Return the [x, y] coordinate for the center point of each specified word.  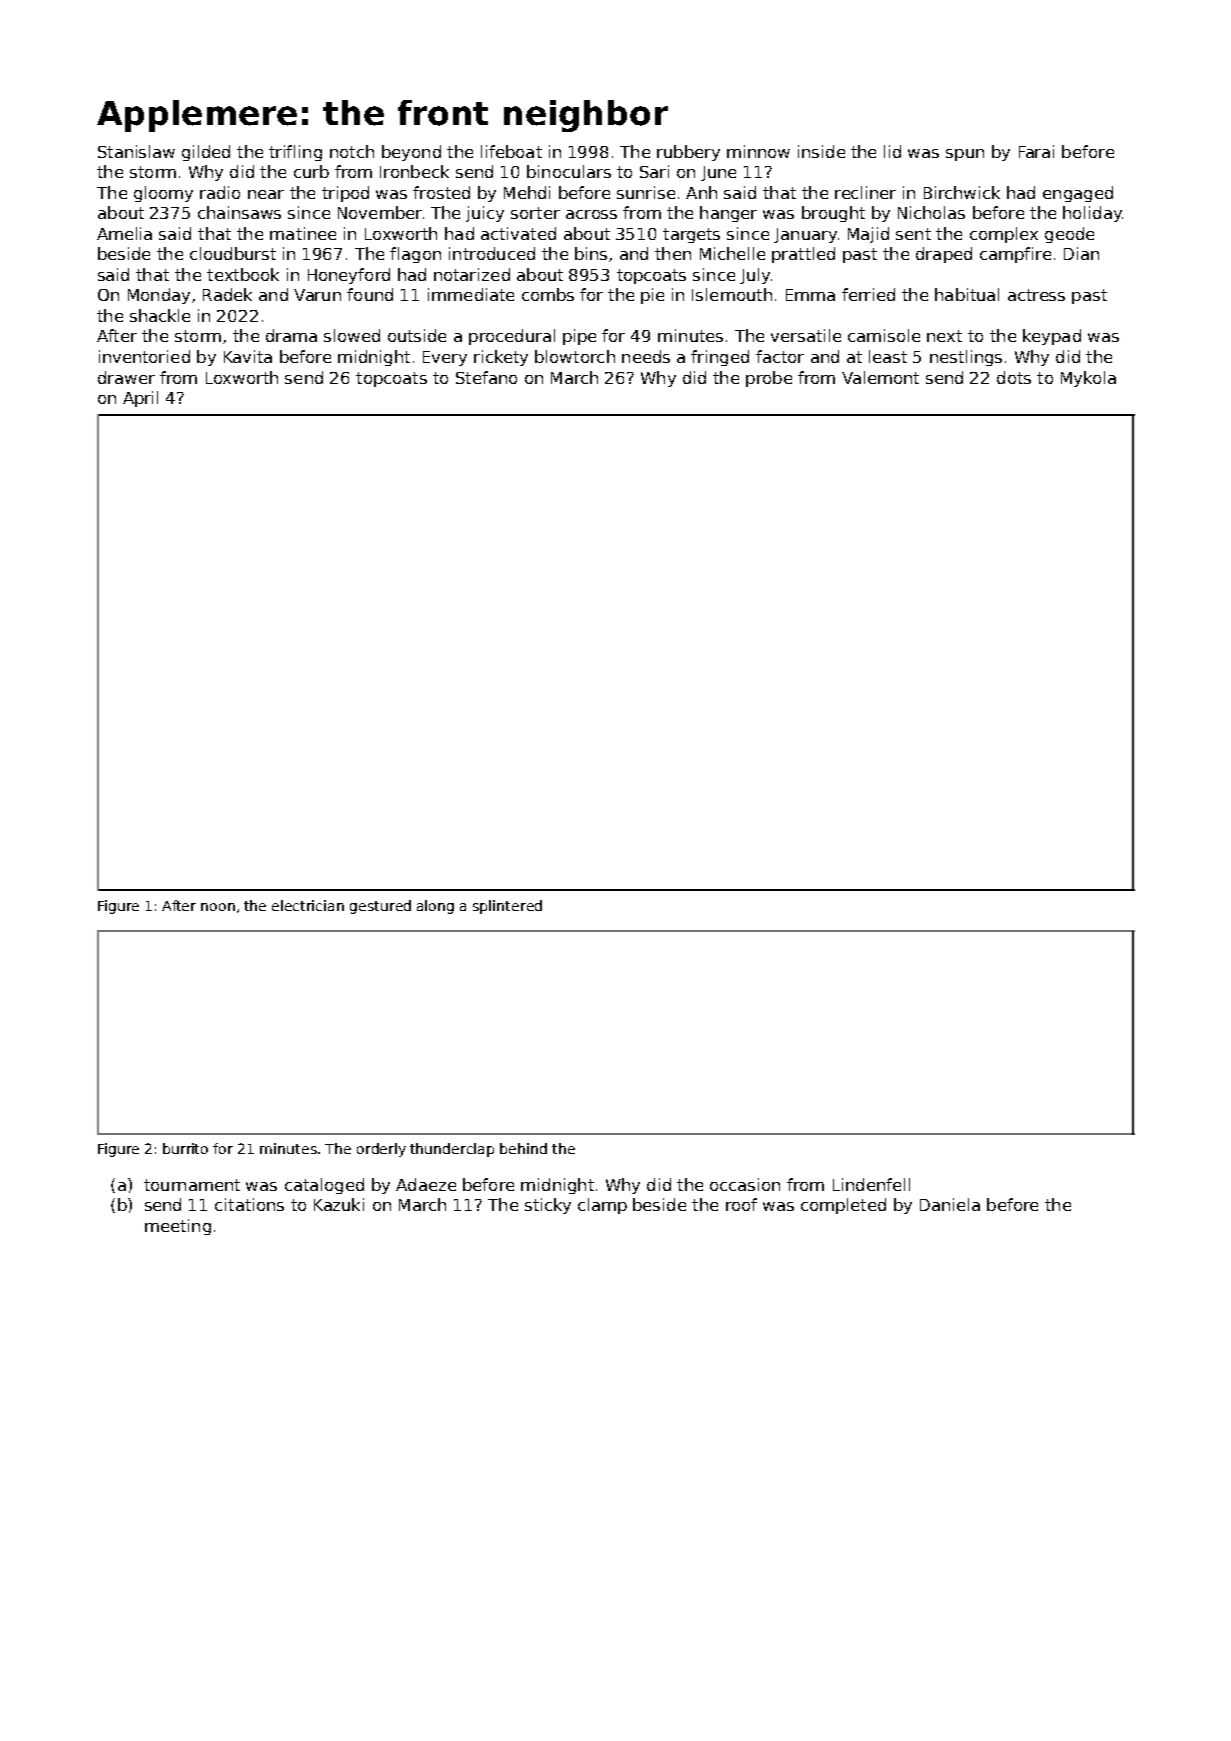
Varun [317, 295]
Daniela [950, 1204]
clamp [602, 1206]
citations [249, 1204]
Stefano [486, 377]
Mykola [1088, 379]
